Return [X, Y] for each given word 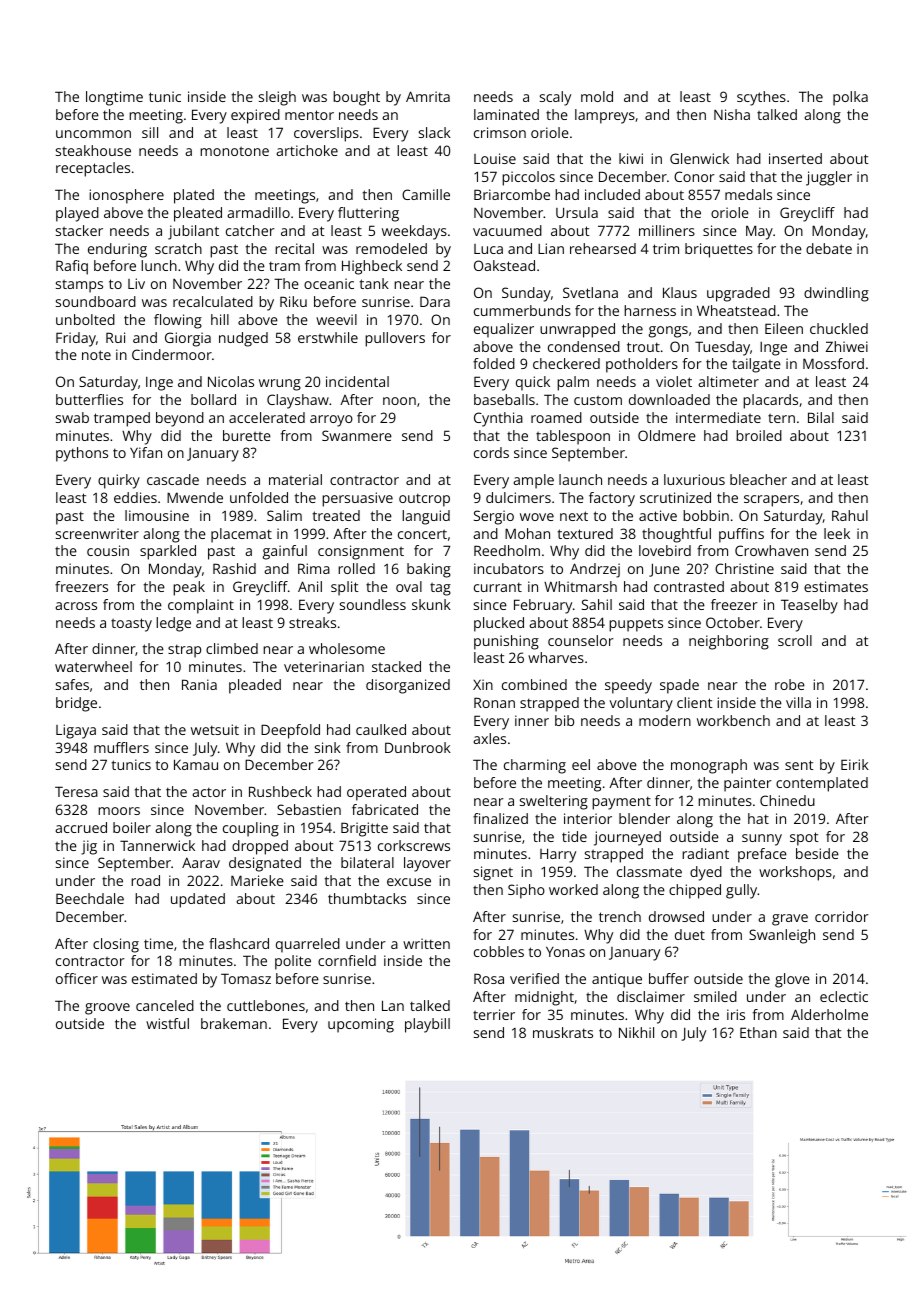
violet [674, 381]
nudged [243, 339]
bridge [76, 704]
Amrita [428, 96]
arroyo [331, 421]
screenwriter [97, 533]
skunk [431, 604]
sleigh [277, 98]
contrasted [689, 586]
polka [850, 98]
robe [790, 684]
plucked [499, 624]
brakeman [234, 1023]
